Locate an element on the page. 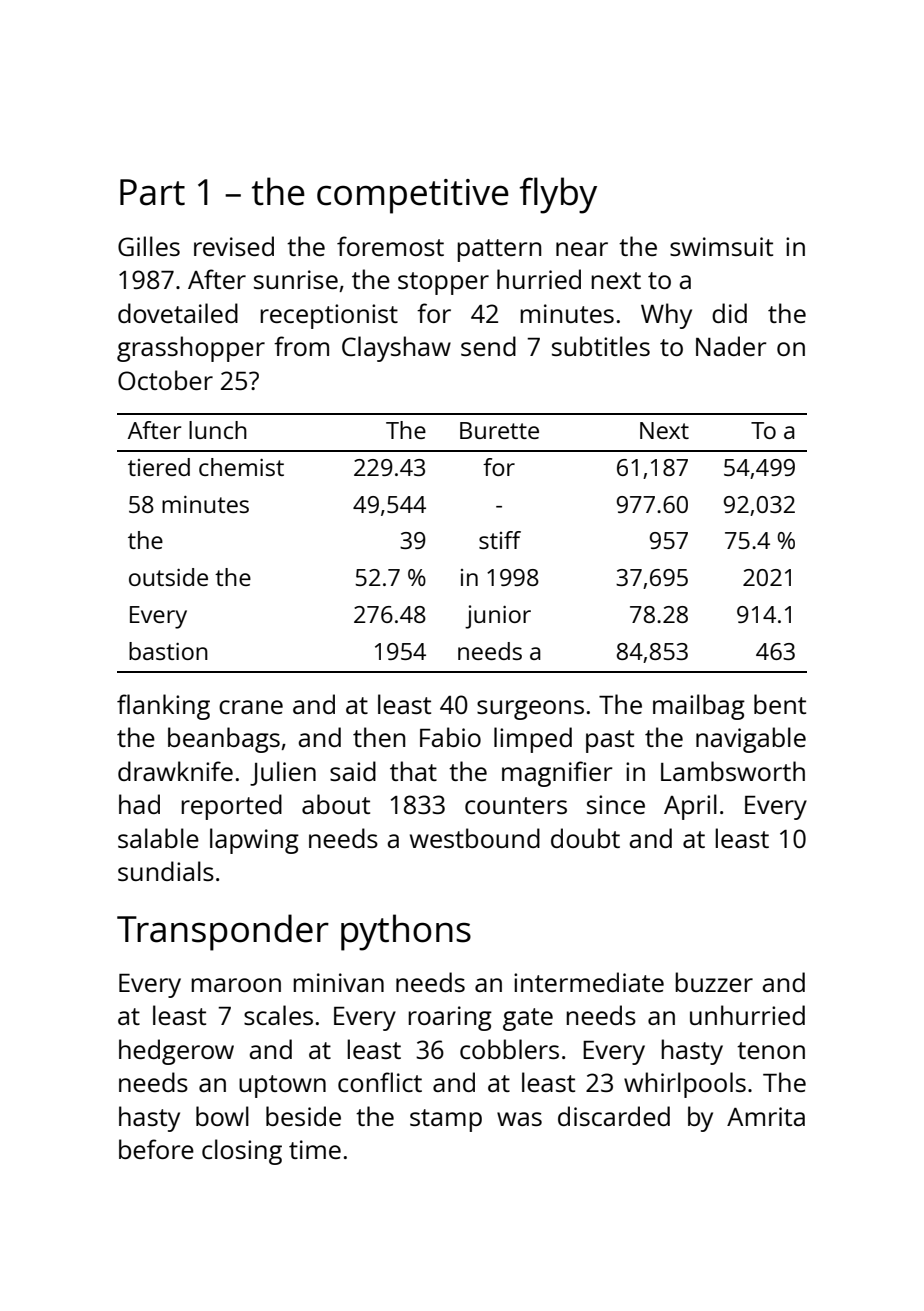 The width and height of the page is (924, 1311). revised is located at coordinates (234, 246).
